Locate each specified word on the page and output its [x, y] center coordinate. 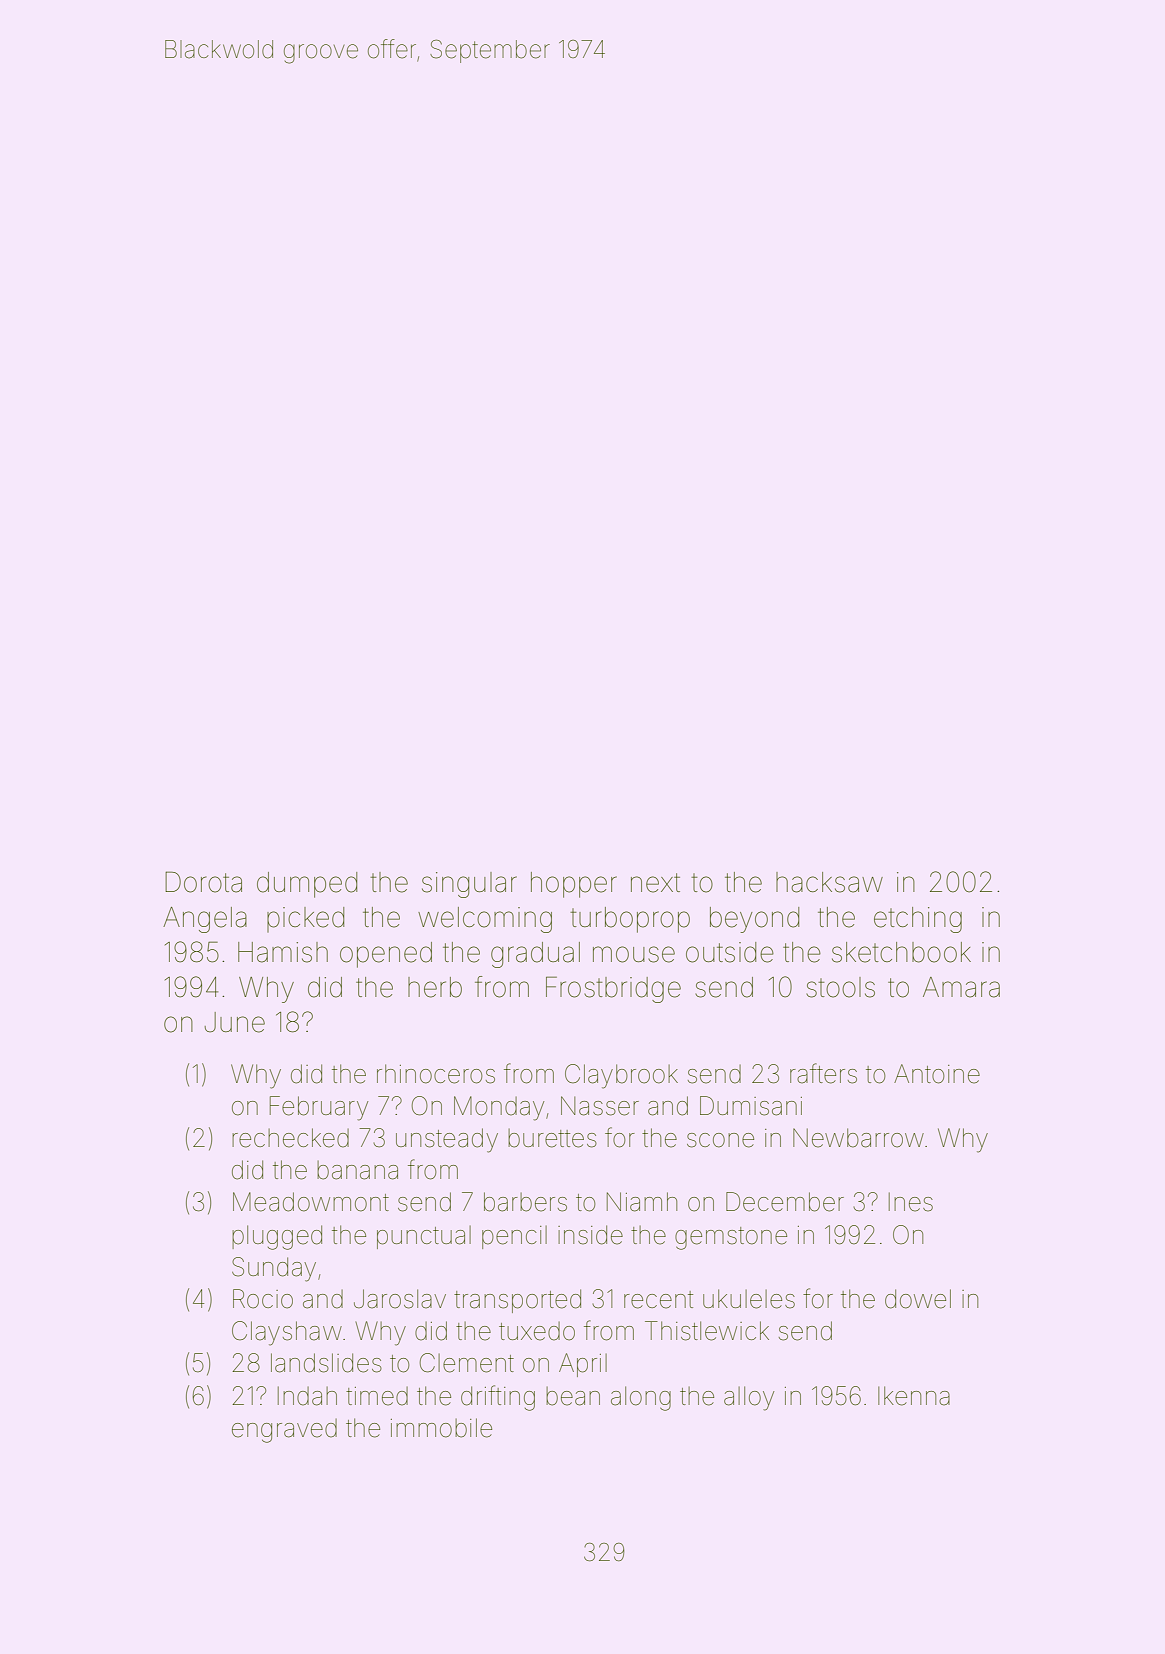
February [319, 1108]
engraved [284, 1431]
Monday [499, 1108]
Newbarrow [858, 1138]
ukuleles [749, 1299]
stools [840, 987]
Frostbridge [613, 989]
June [235, 1022]
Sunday [274, 1269]
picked [305, 919]
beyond [754, 920]
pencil [514, 1237]
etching [918, 920]
